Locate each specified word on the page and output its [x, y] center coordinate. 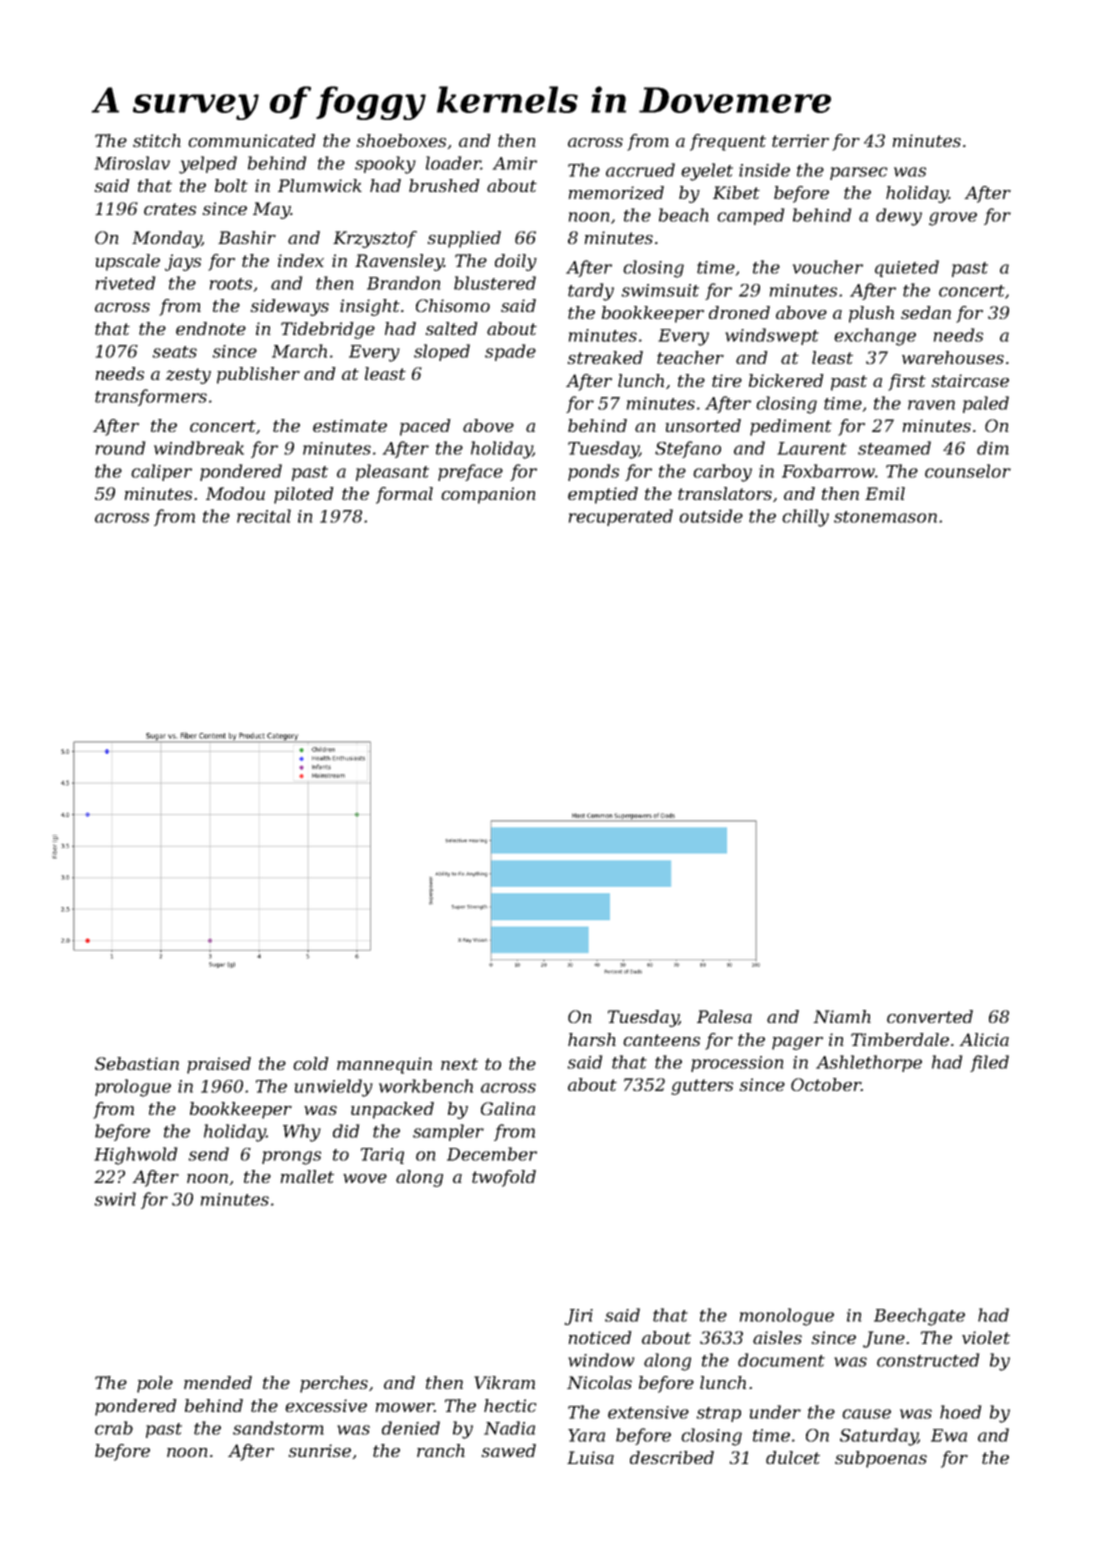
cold [311, 1063]
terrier [800, 140]
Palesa [724, 1016]
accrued [640, 170]
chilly [805, 518]
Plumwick [320, 185]
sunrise [319, 1450]
